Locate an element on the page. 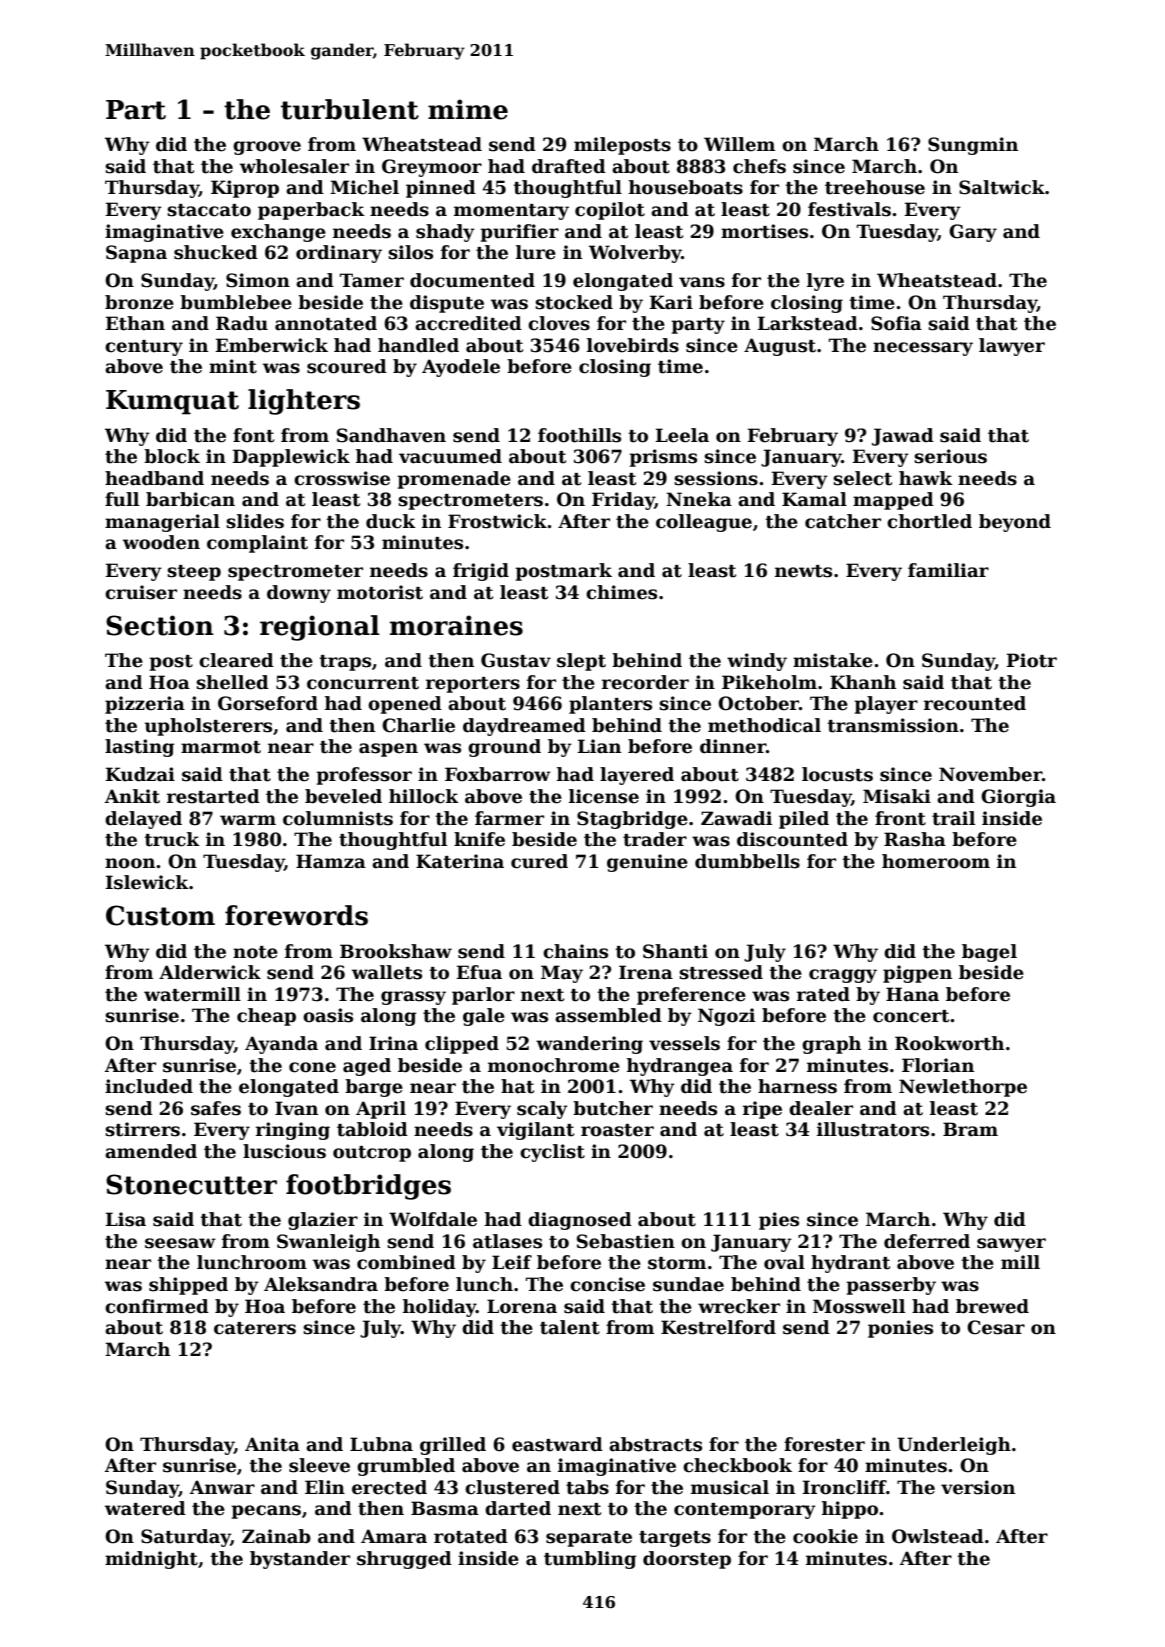 This image has width=1165, height=1647. mime is located at coordinates (468, 109).
